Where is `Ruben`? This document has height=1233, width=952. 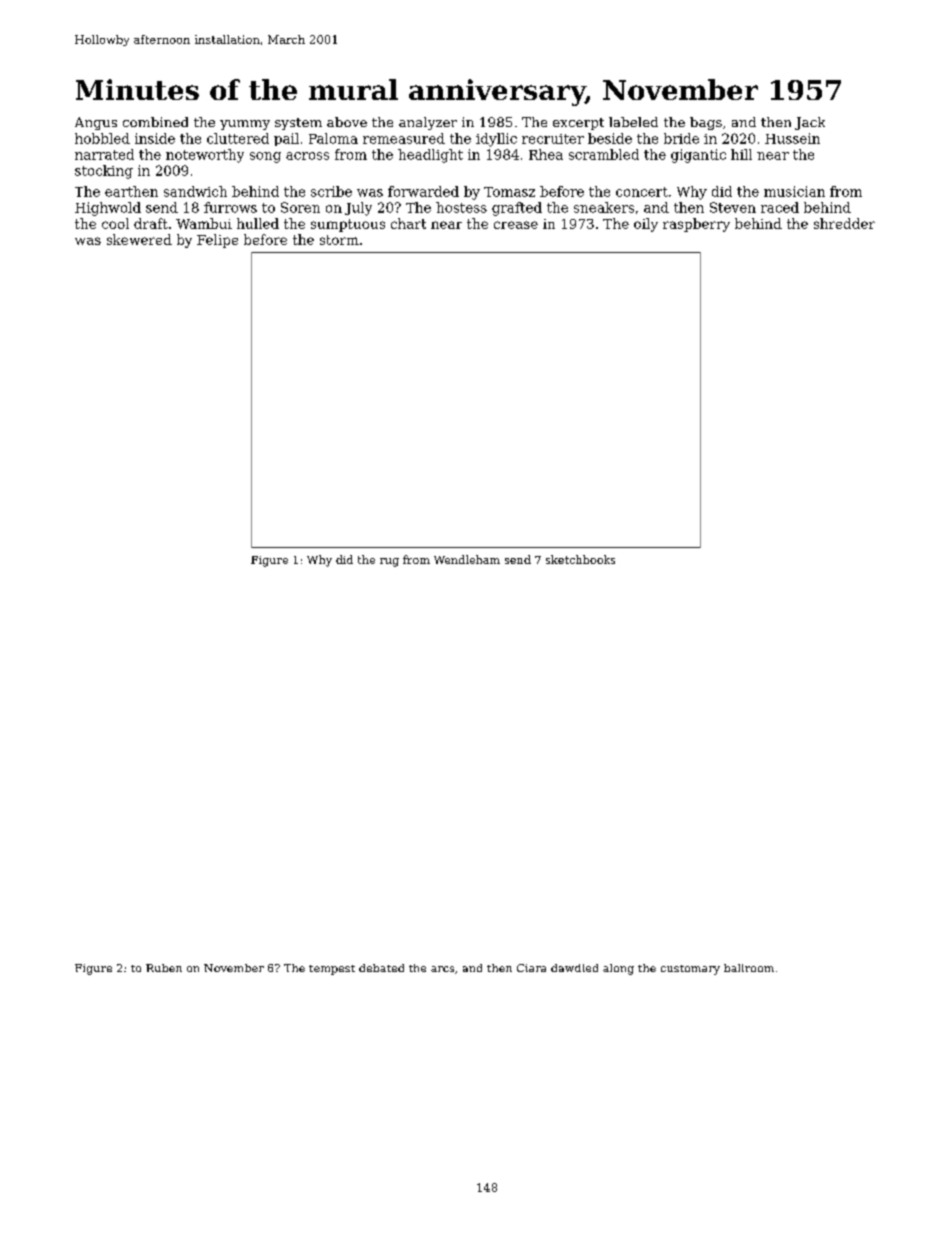 Ruben is located at coordinates (164, 968).
